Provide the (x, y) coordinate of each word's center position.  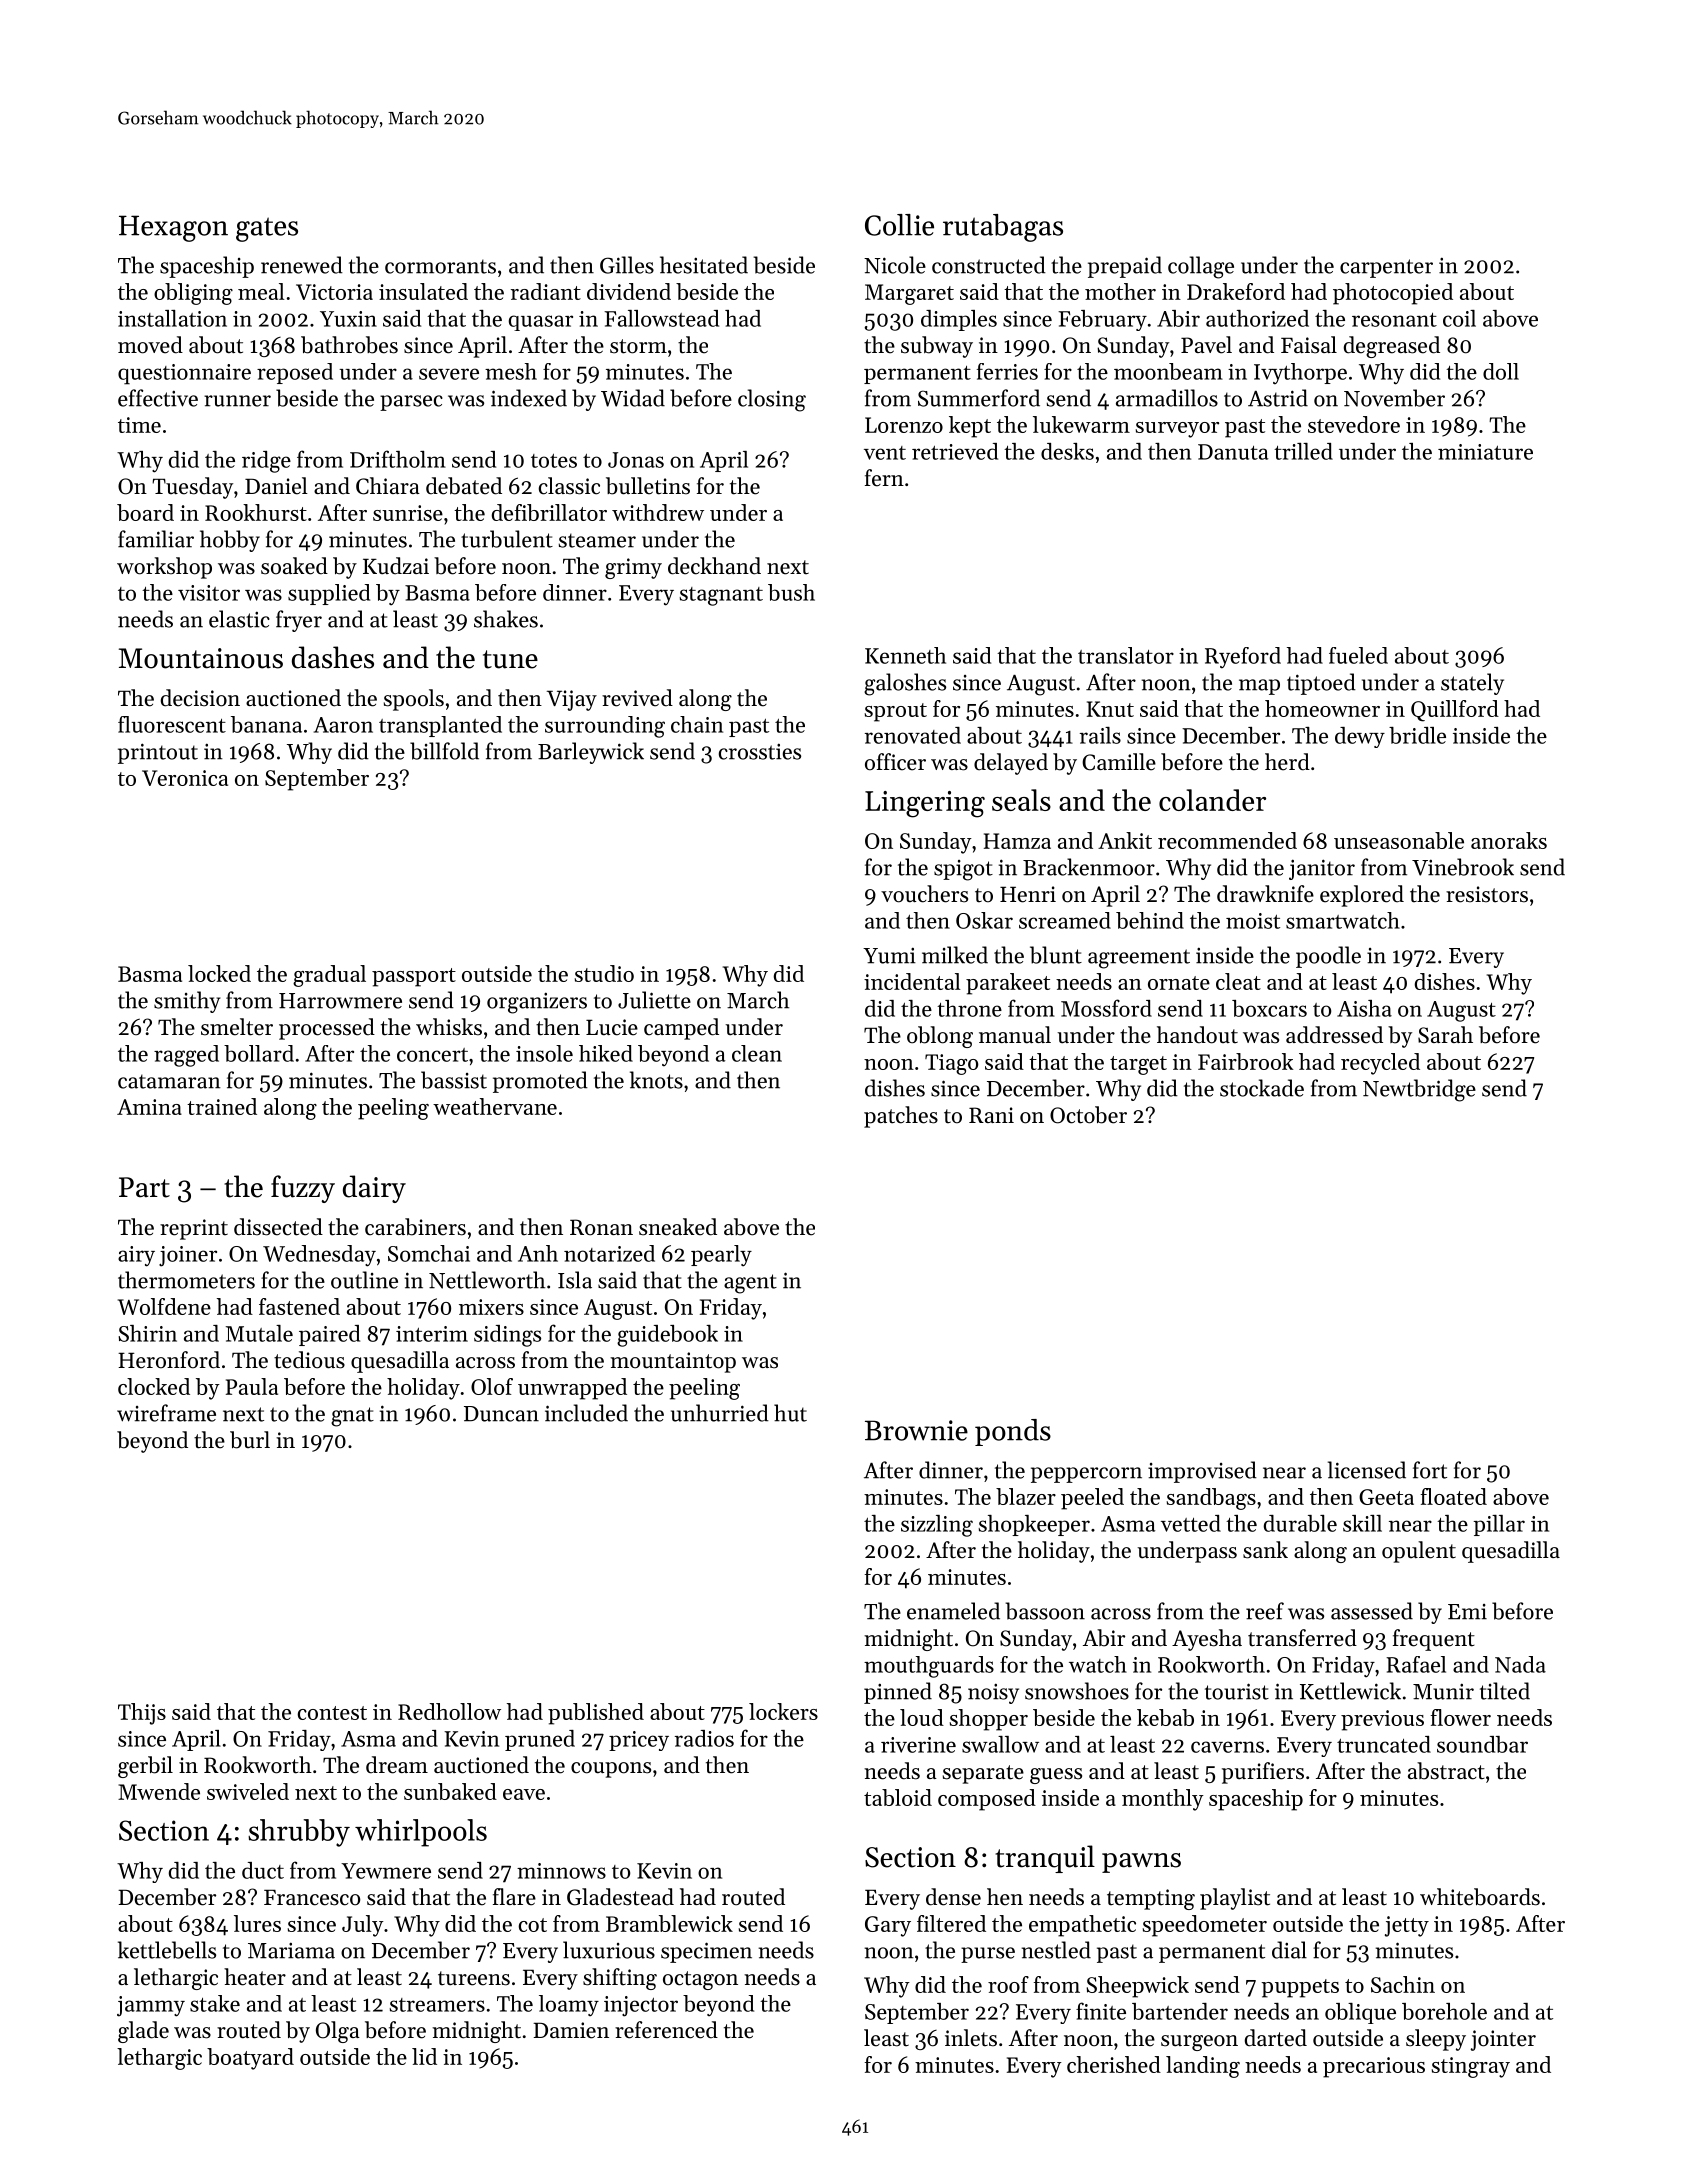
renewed (302, 265)
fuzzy (303, 1189)
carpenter (1386, 268)
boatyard (250, 2059)
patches (901, 1117)
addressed (1334, 1035)
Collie (899, 225)
